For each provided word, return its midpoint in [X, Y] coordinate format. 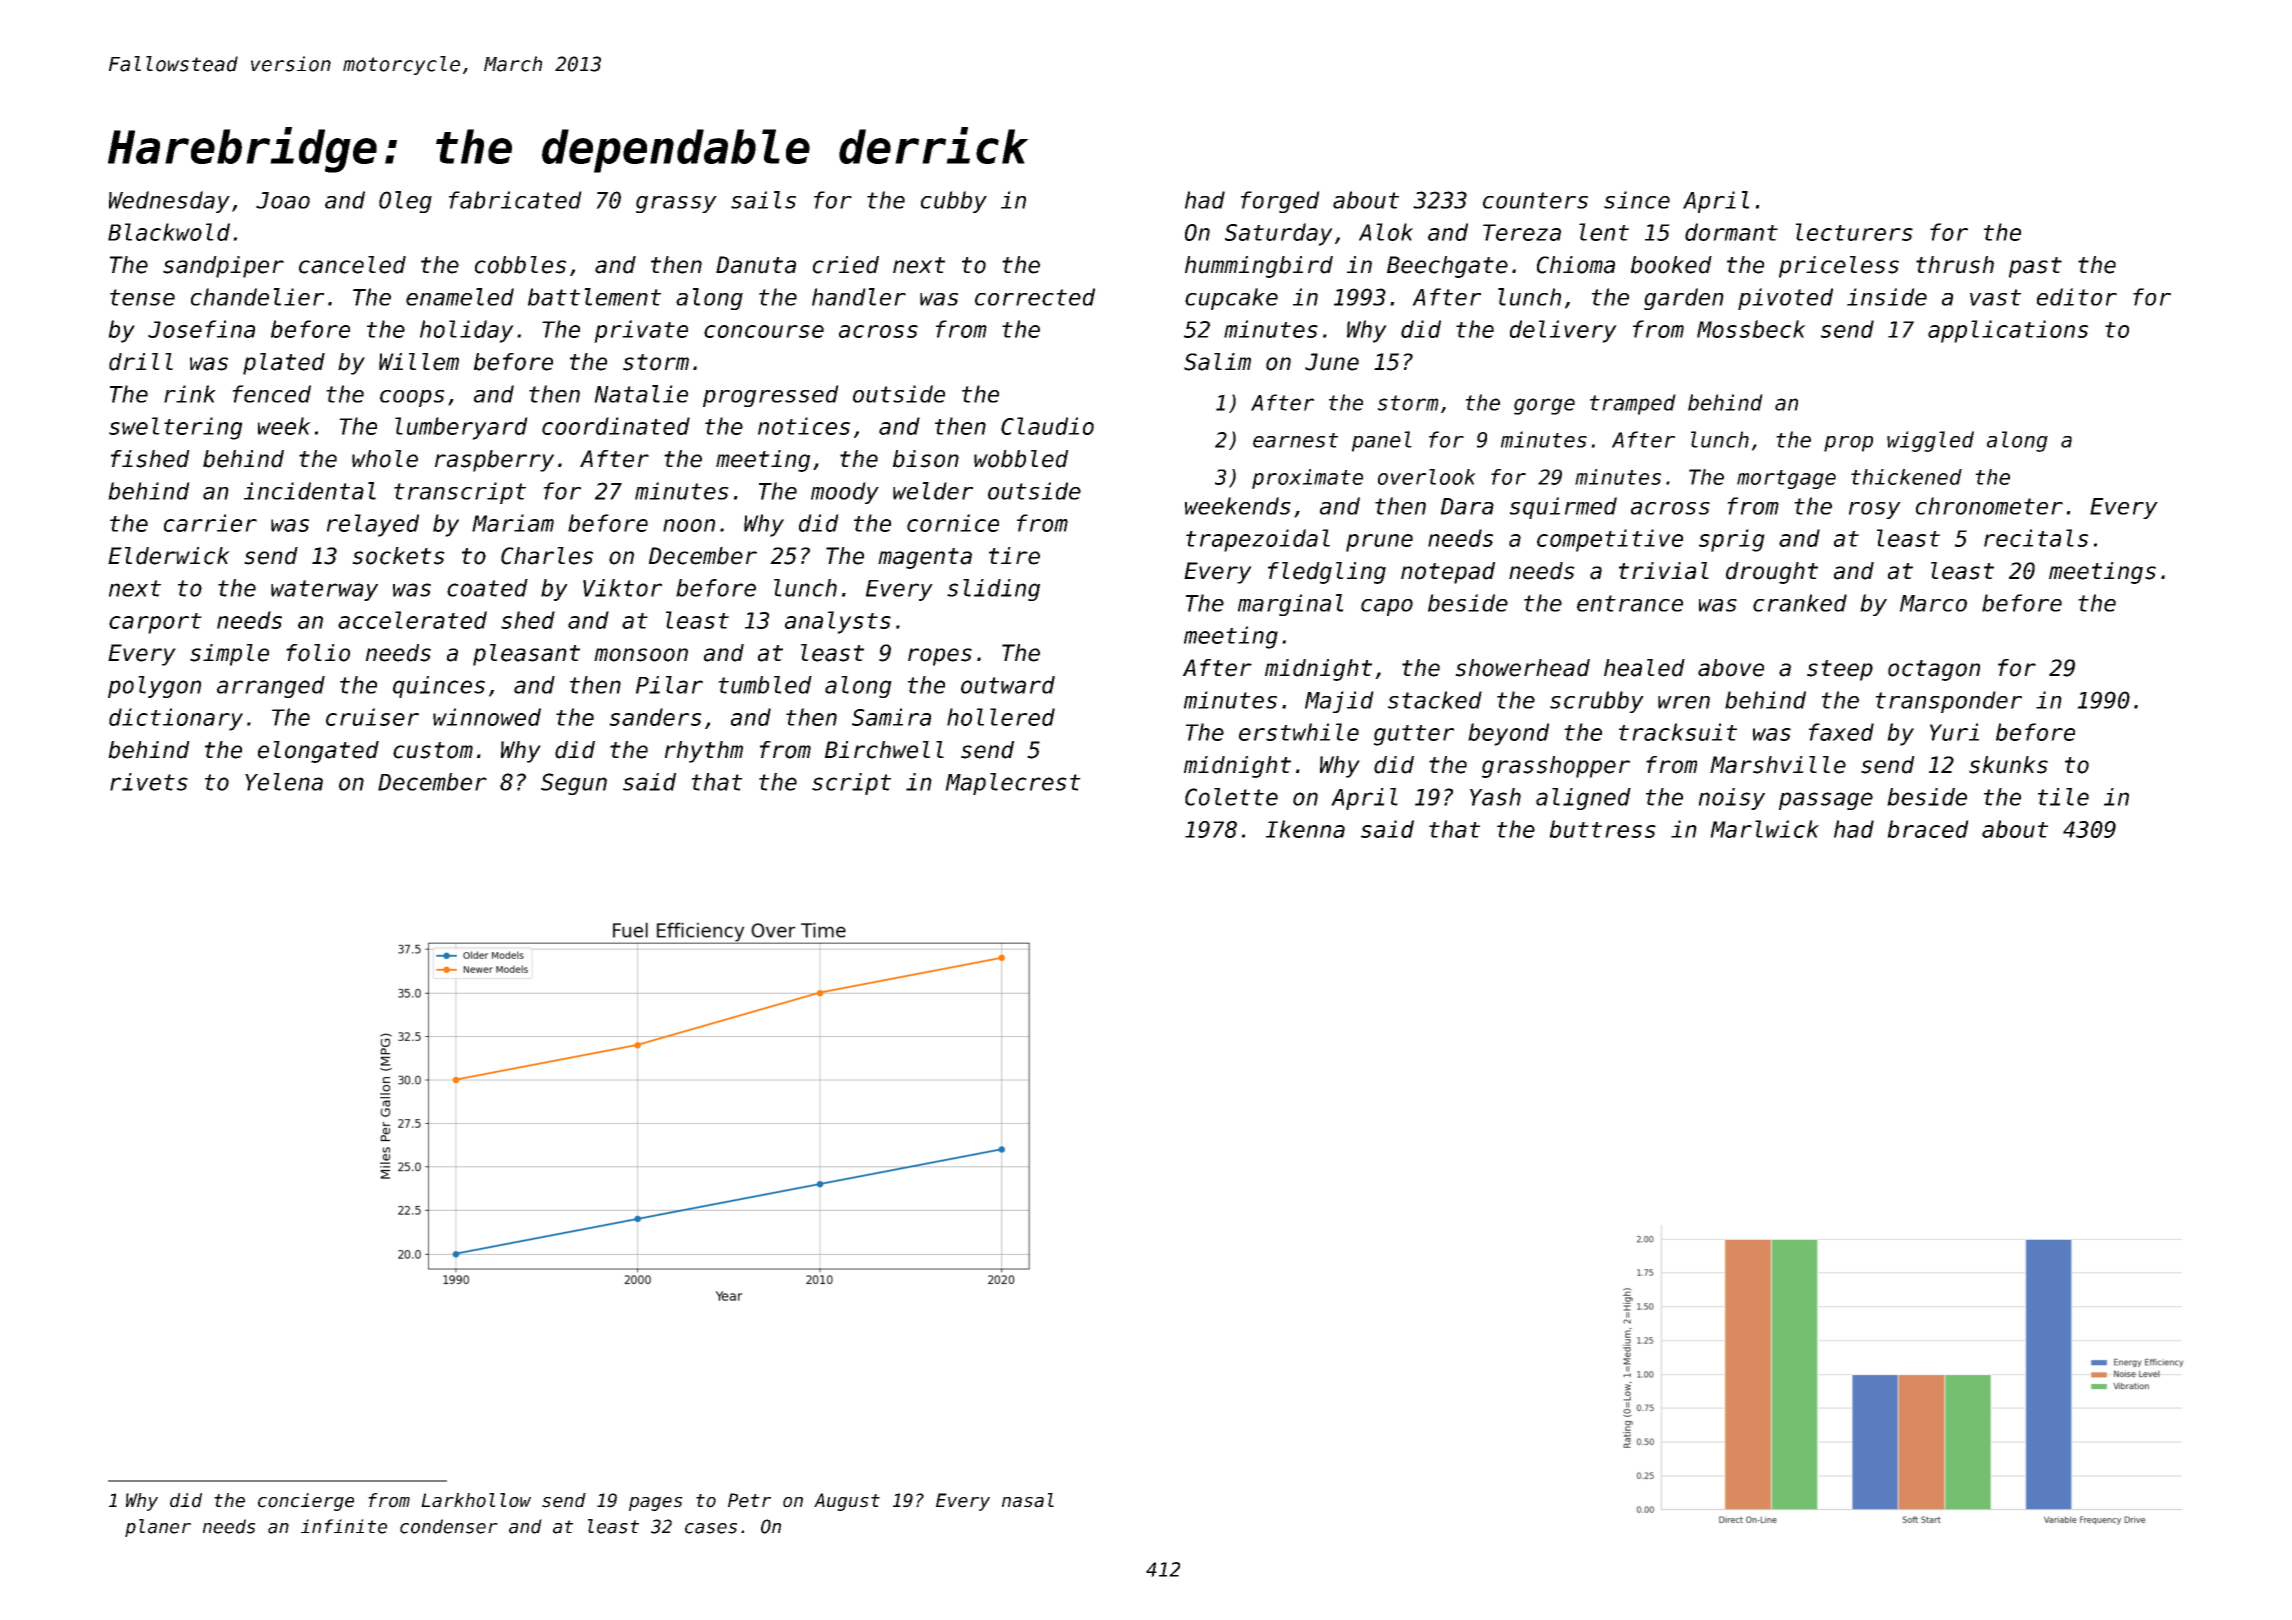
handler [859, 297]
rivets [149, 782]
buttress [1602, 829]
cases [711, 1528]
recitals [2036, 538]
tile [2063, 797]
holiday [467, 331]
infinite [344, 1526]
